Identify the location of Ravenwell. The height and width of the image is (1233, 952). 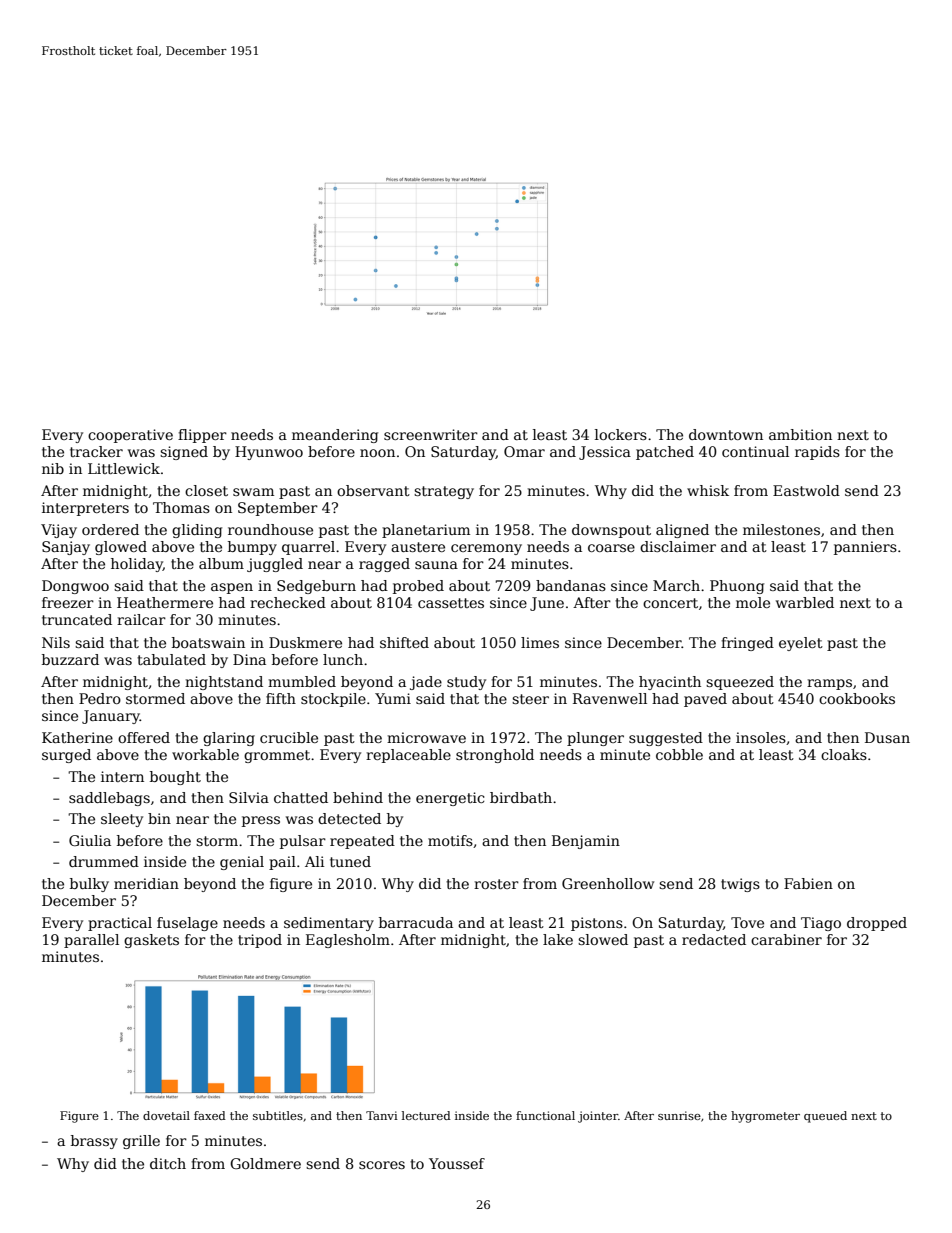
(610, 698).
